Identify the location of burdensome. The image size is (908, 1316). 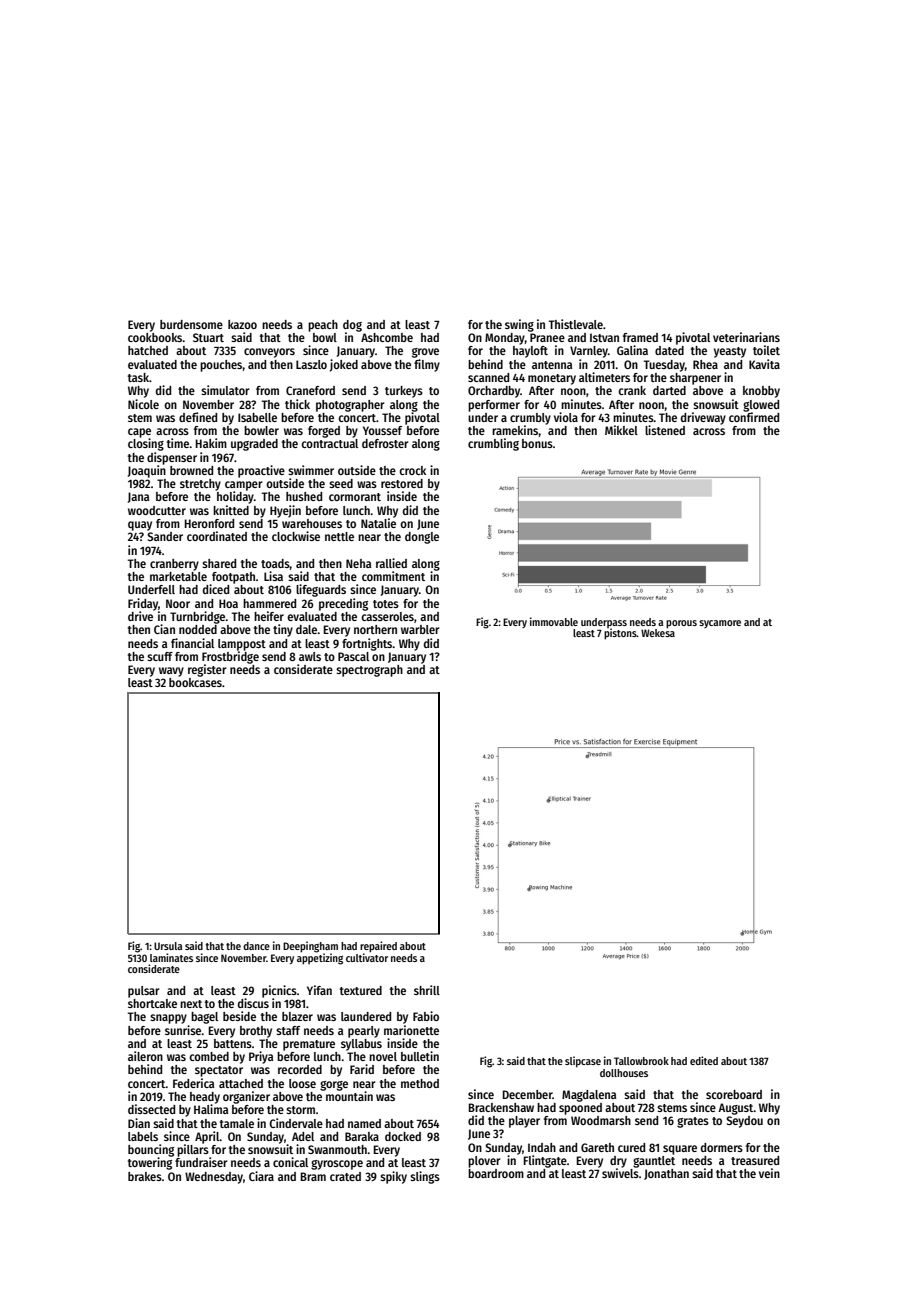
(191, 324).
